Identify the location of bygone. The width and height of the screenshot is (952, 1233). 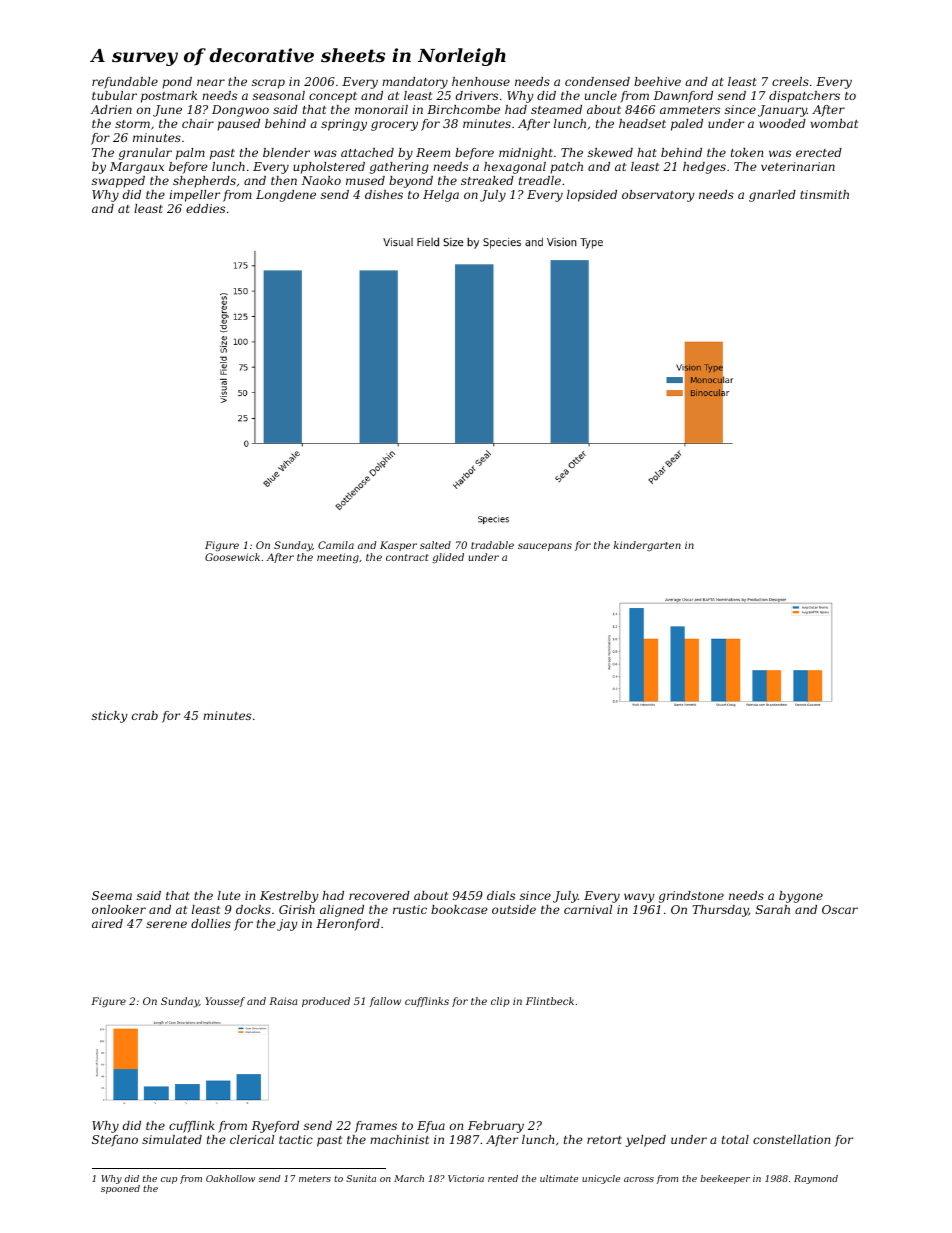
(801, 897).
